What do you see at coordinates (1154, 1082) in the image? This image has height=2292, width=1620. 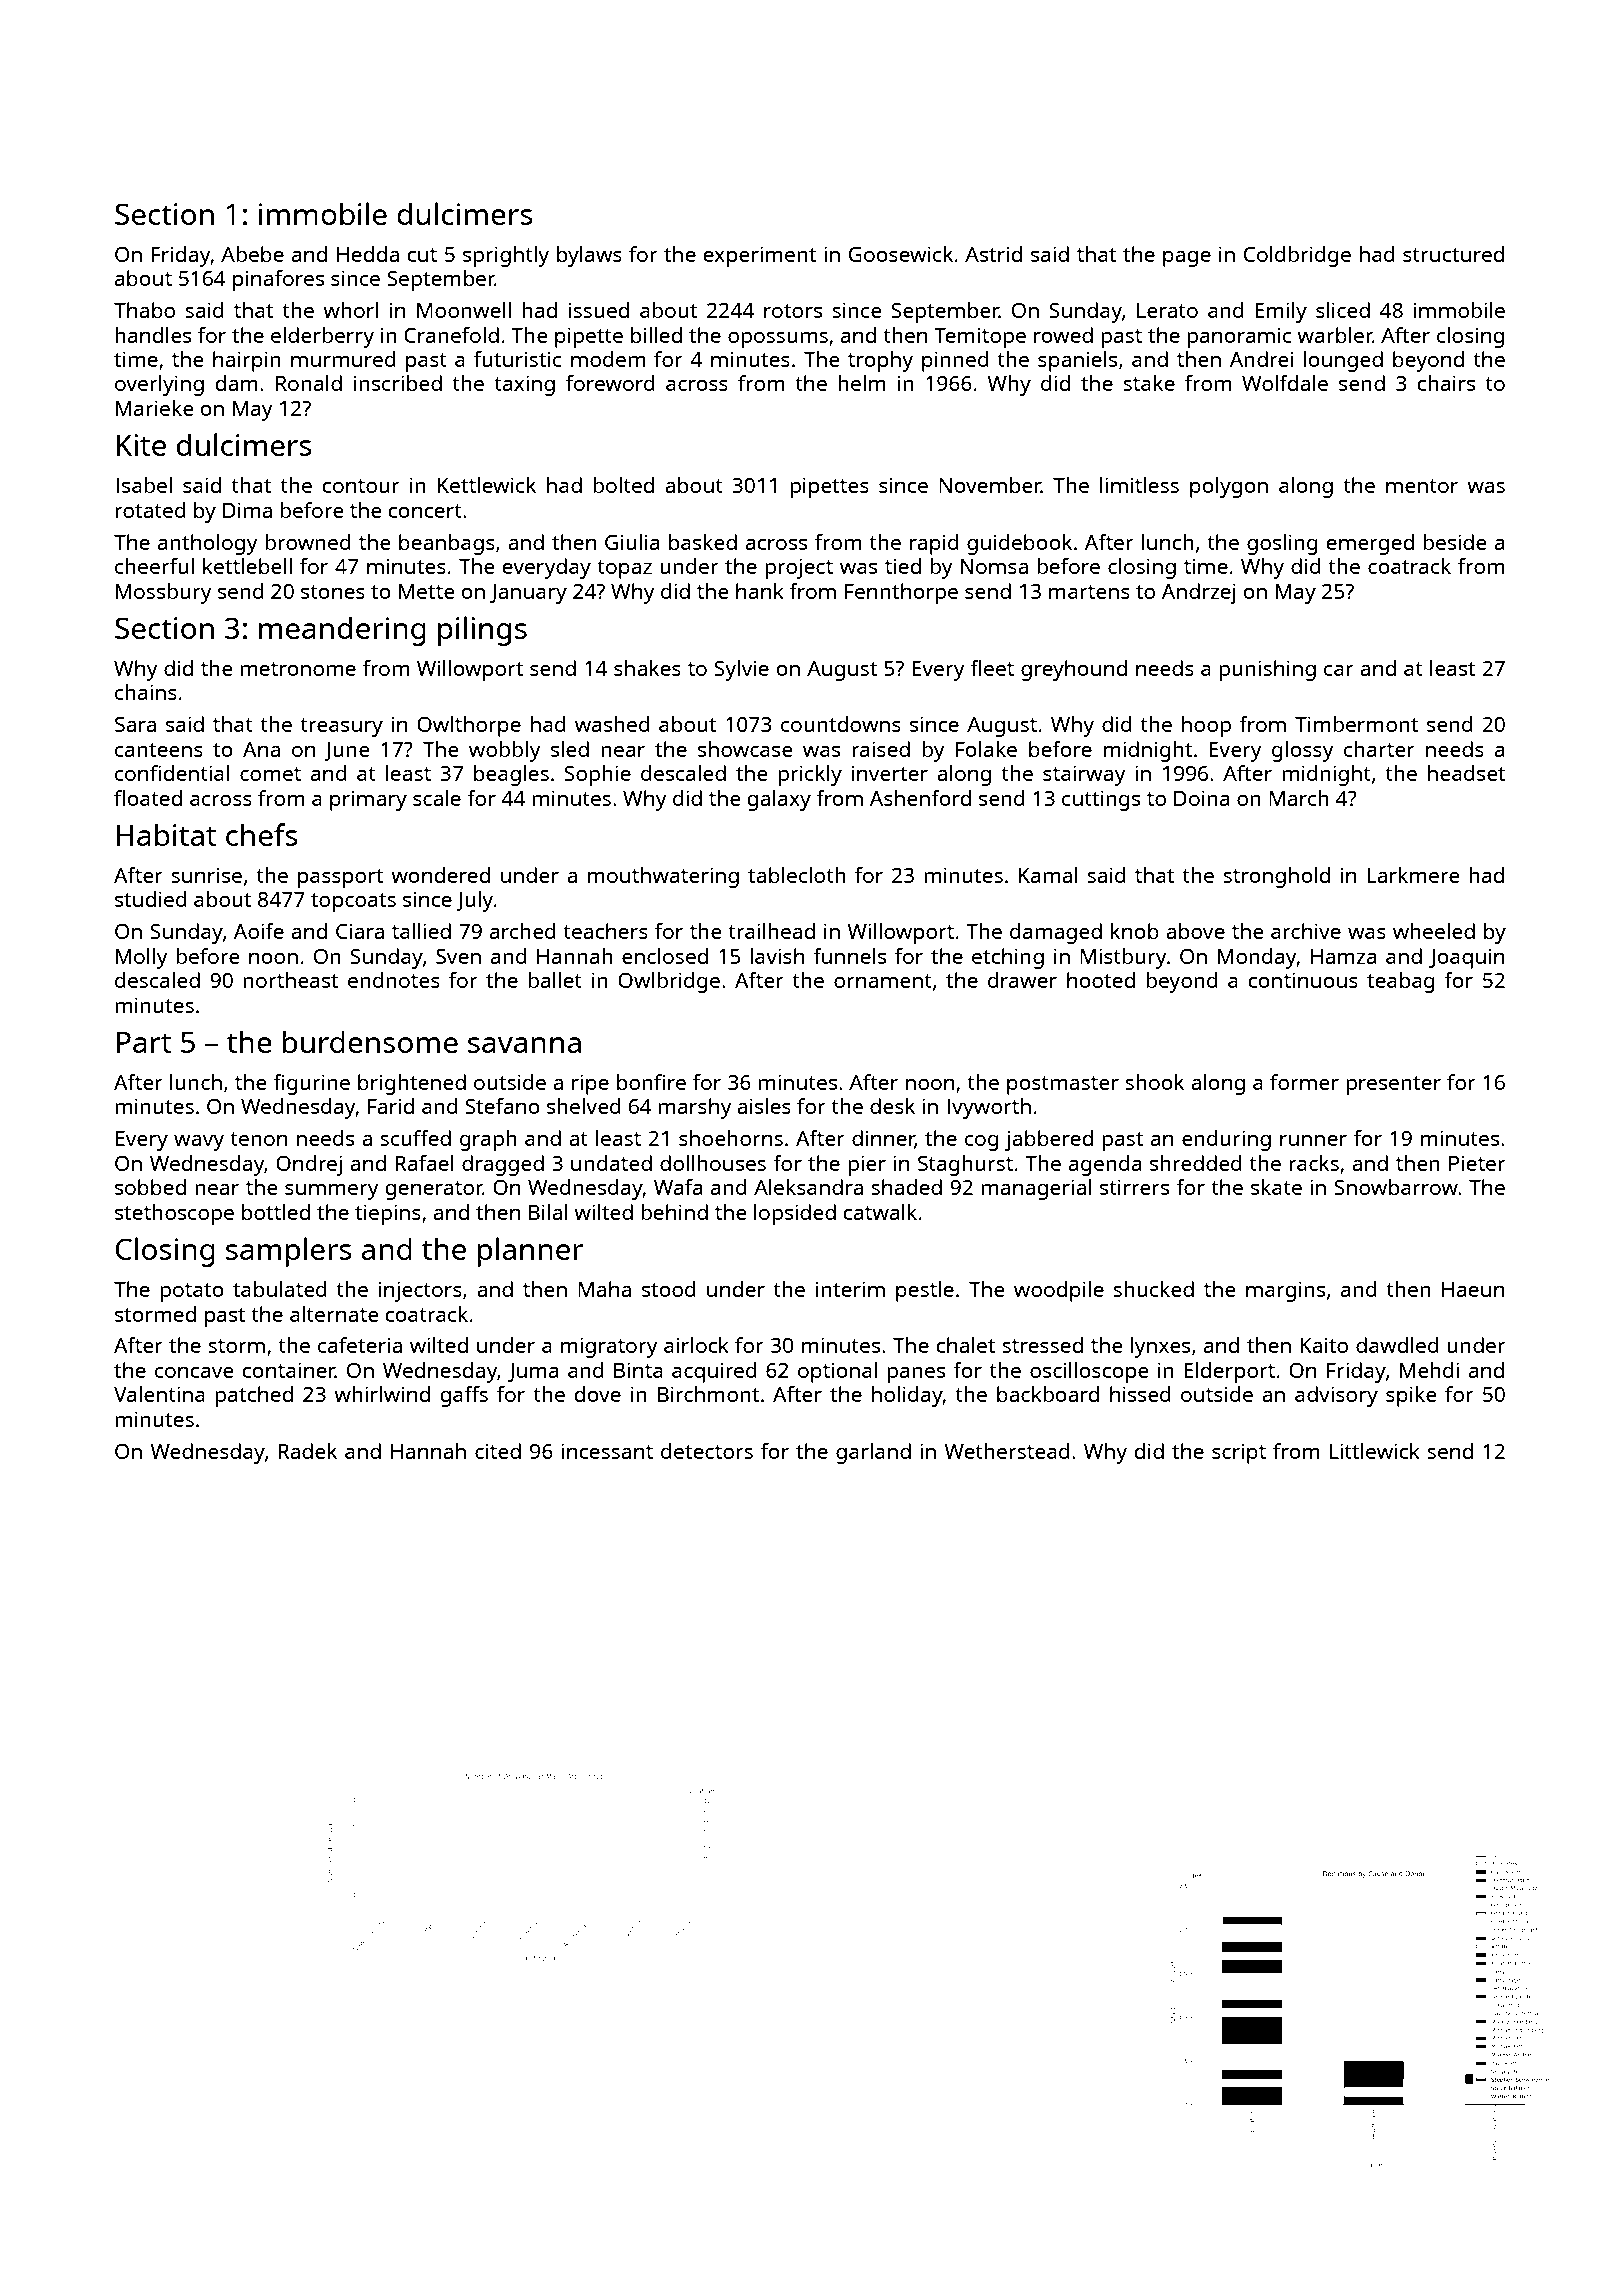 I see `shook` at bounding box center [1154, 1082].
